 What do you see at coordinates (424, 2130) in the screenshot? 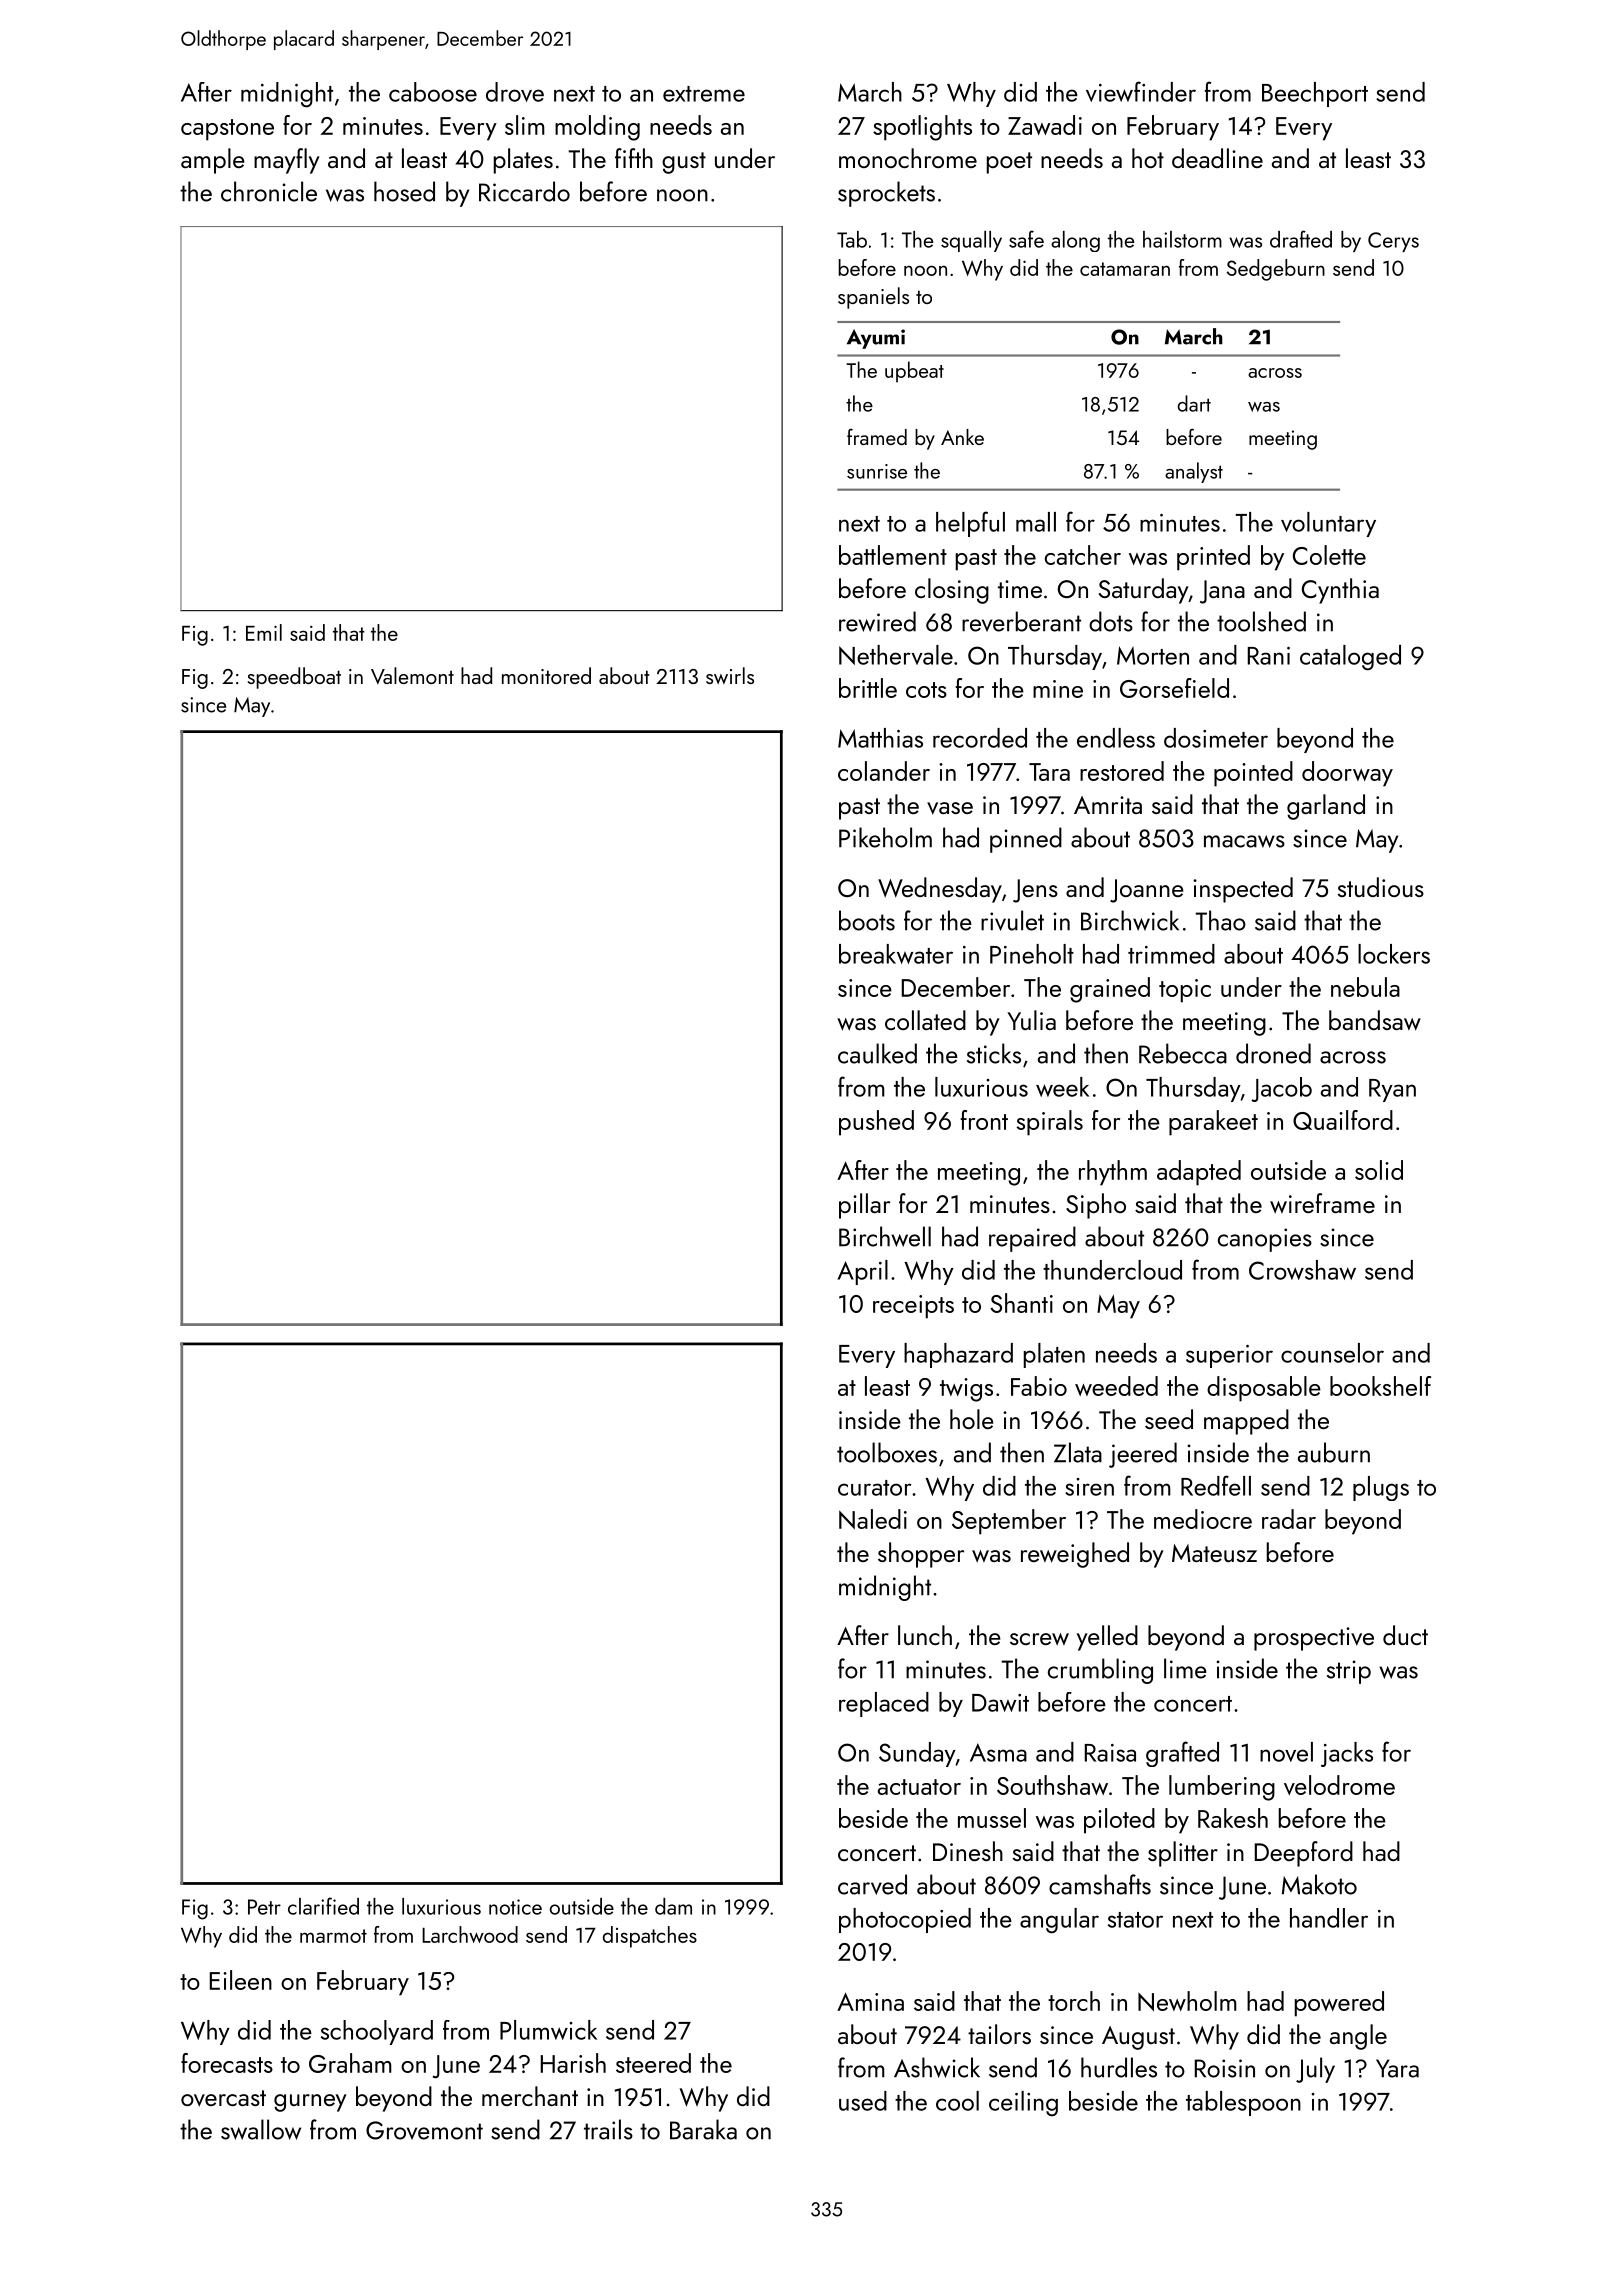
I see `Grovemont` at bounding box center [424, 2130].
